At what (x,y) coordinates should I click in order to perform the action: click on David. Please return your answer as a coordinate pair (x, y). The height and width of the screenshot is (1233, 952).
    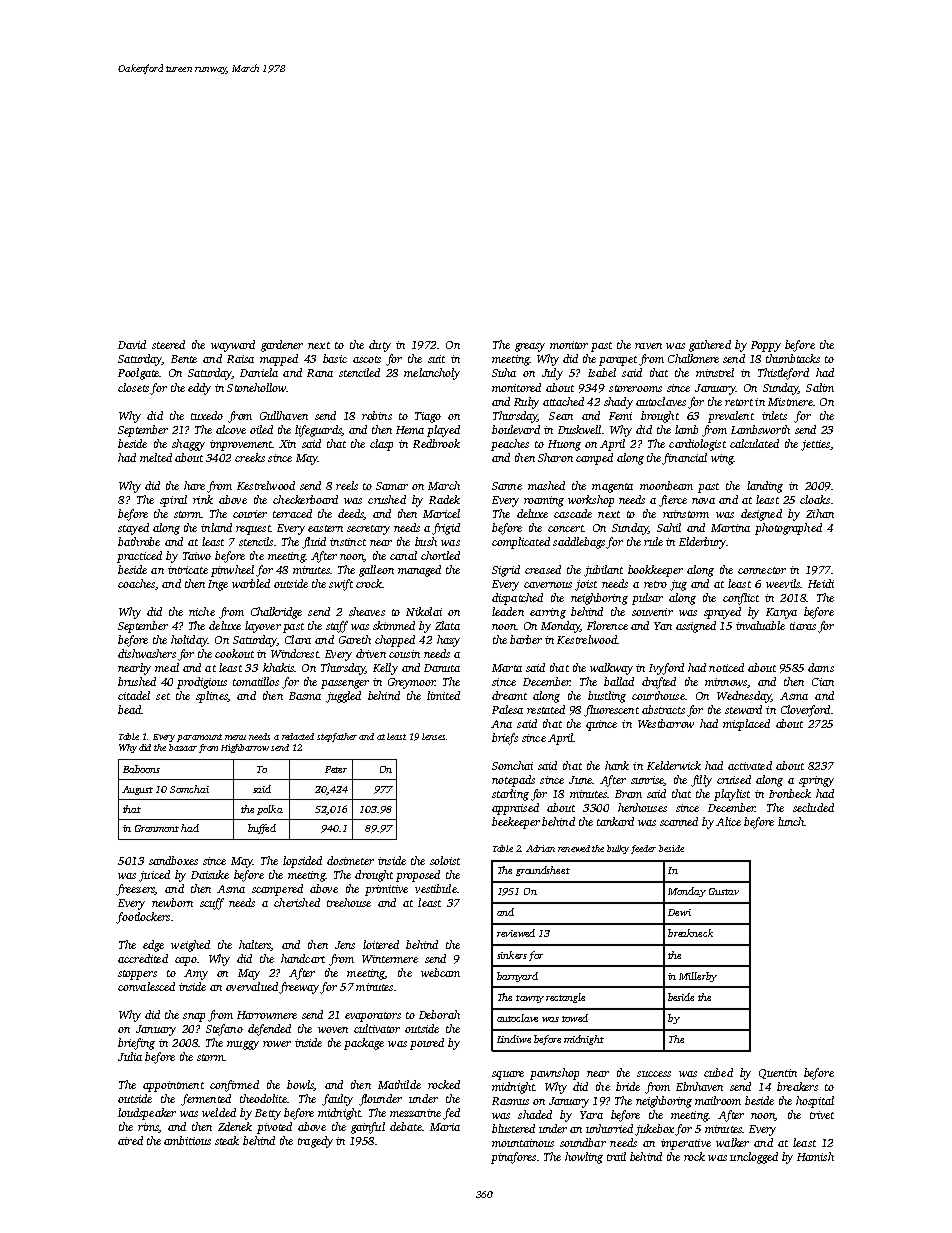
    Looking at the image, I should click on (132, 344).
